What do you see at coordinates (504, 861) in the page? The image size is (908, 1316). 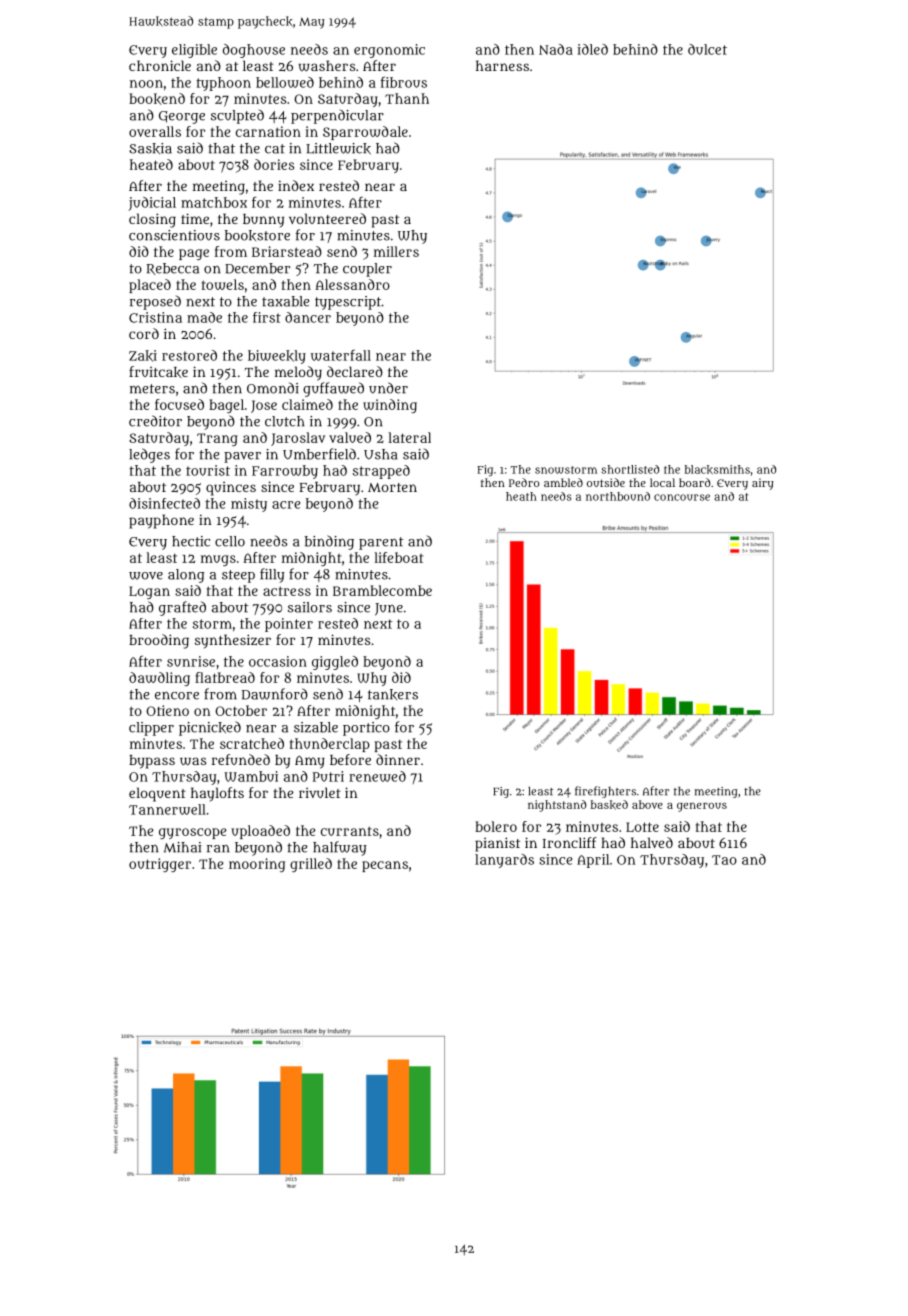 I see `lanyards` at bounding box center [504, 861].
